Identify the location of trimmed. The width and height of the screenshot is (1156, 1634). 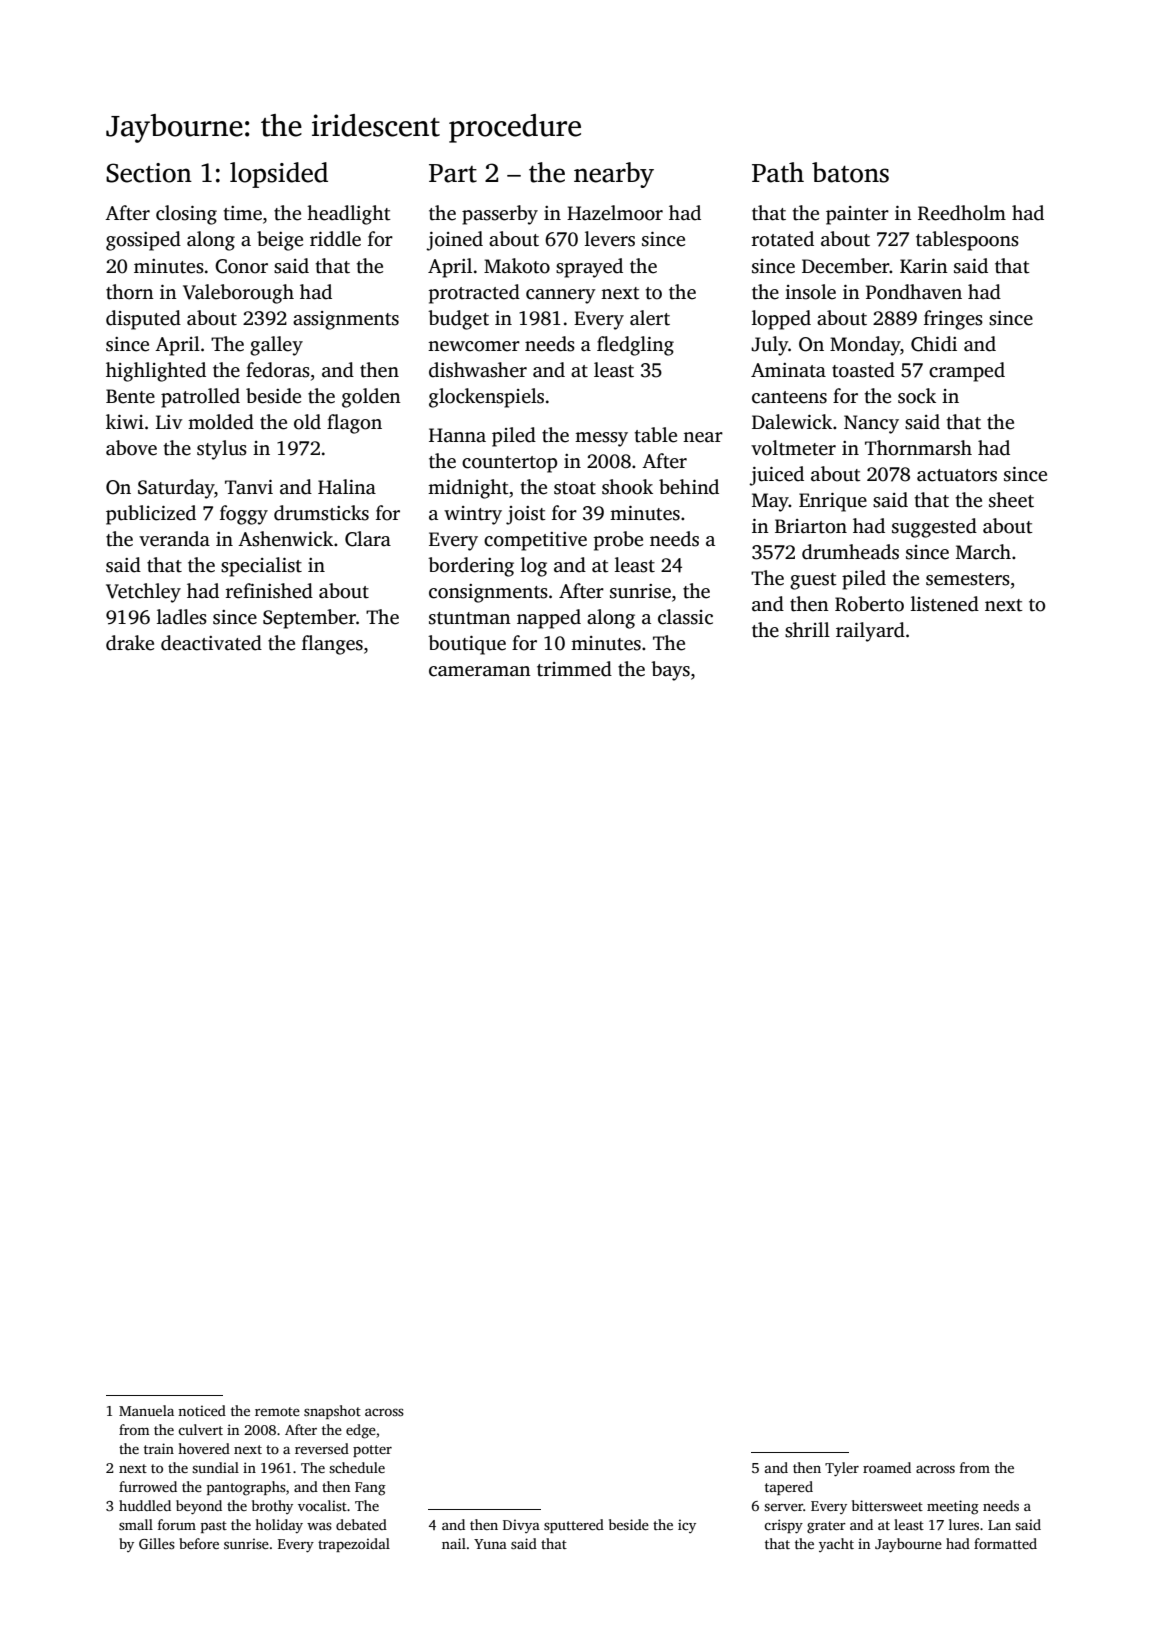
(574, 669).
